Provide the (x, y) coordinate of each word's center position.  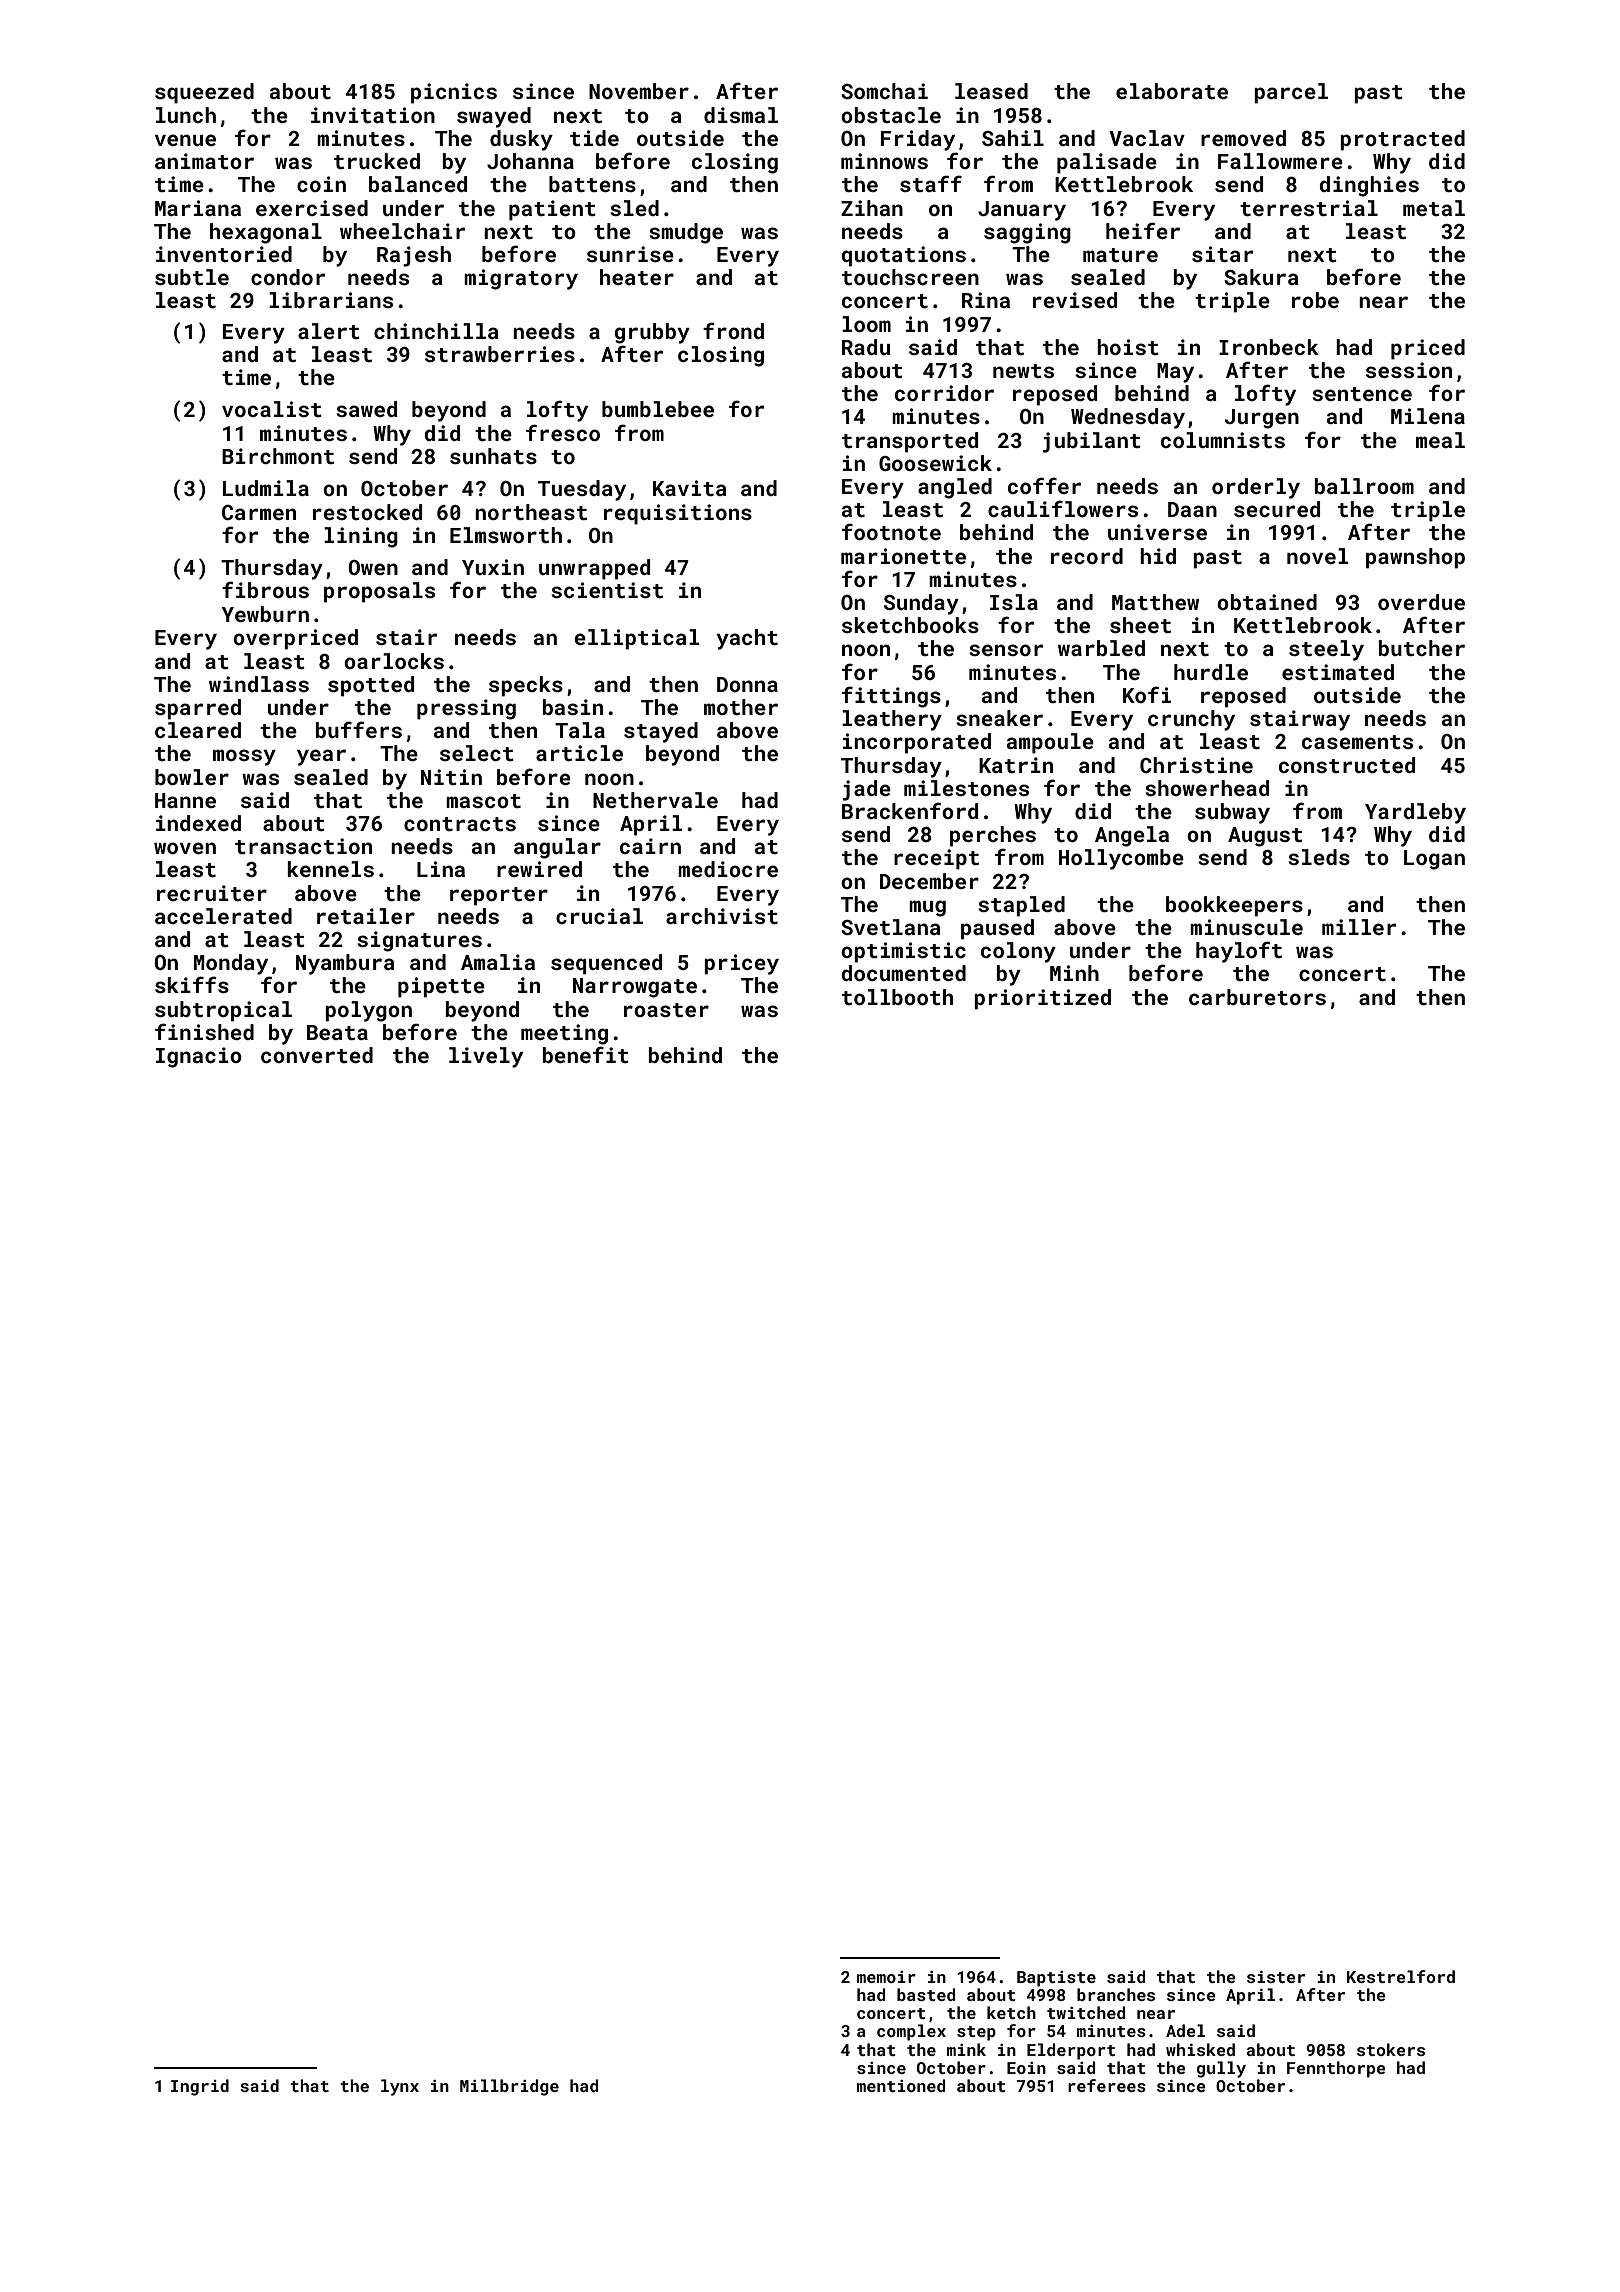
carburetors (1257, 997)
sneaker (999, 718)
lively (486, 1057)
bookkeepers (1234, 906)
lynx (400, 2087)
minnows (884, 161)
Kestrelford (1401, 1976)
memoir (886, 1977)
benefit (586, 1054)
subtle (192, 277)
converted (317, 1055)
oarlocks (394, 661)
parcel (1291, 93)
